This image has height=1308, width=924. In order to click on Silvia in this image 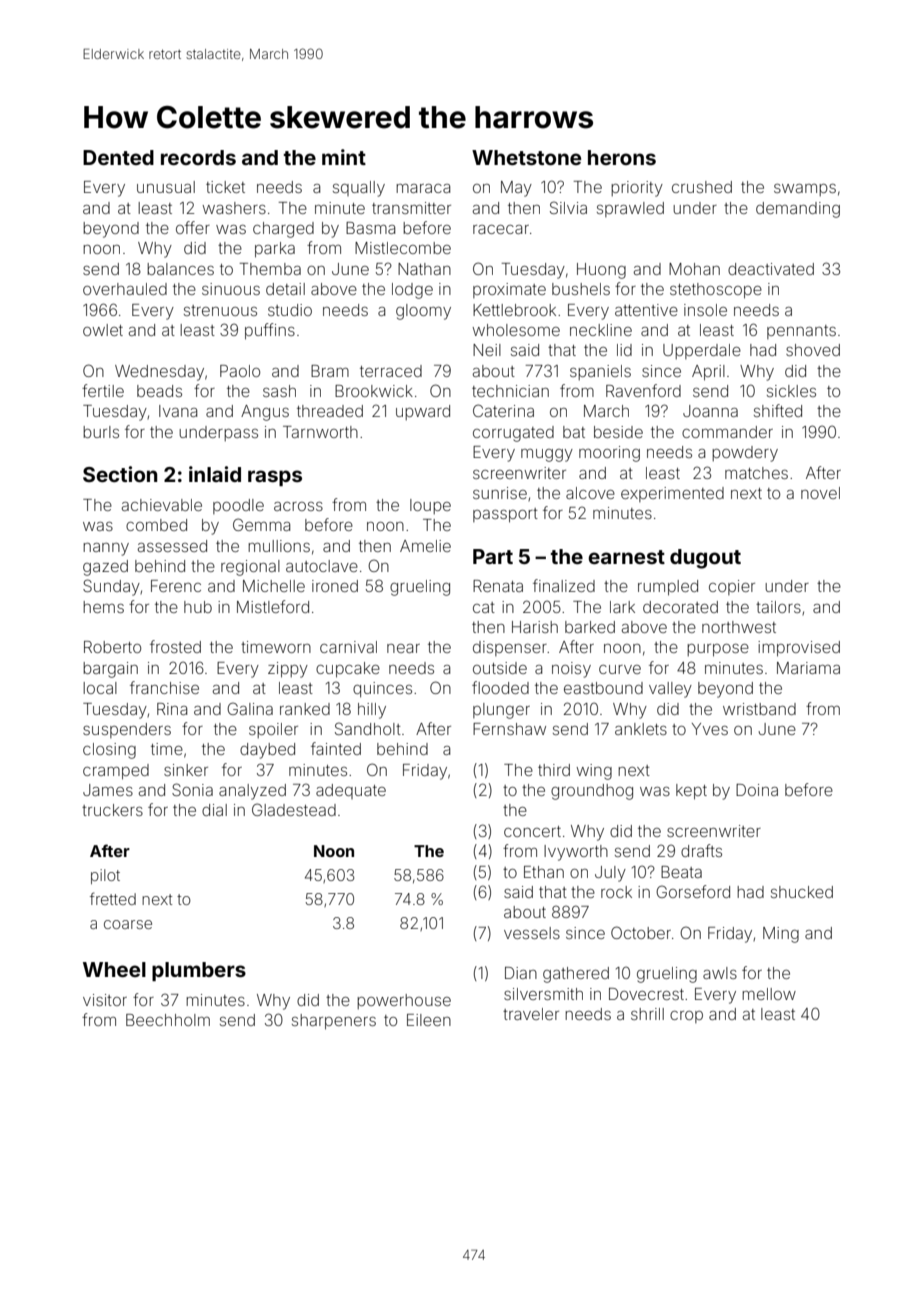, I will do `click(568, 207)`.
